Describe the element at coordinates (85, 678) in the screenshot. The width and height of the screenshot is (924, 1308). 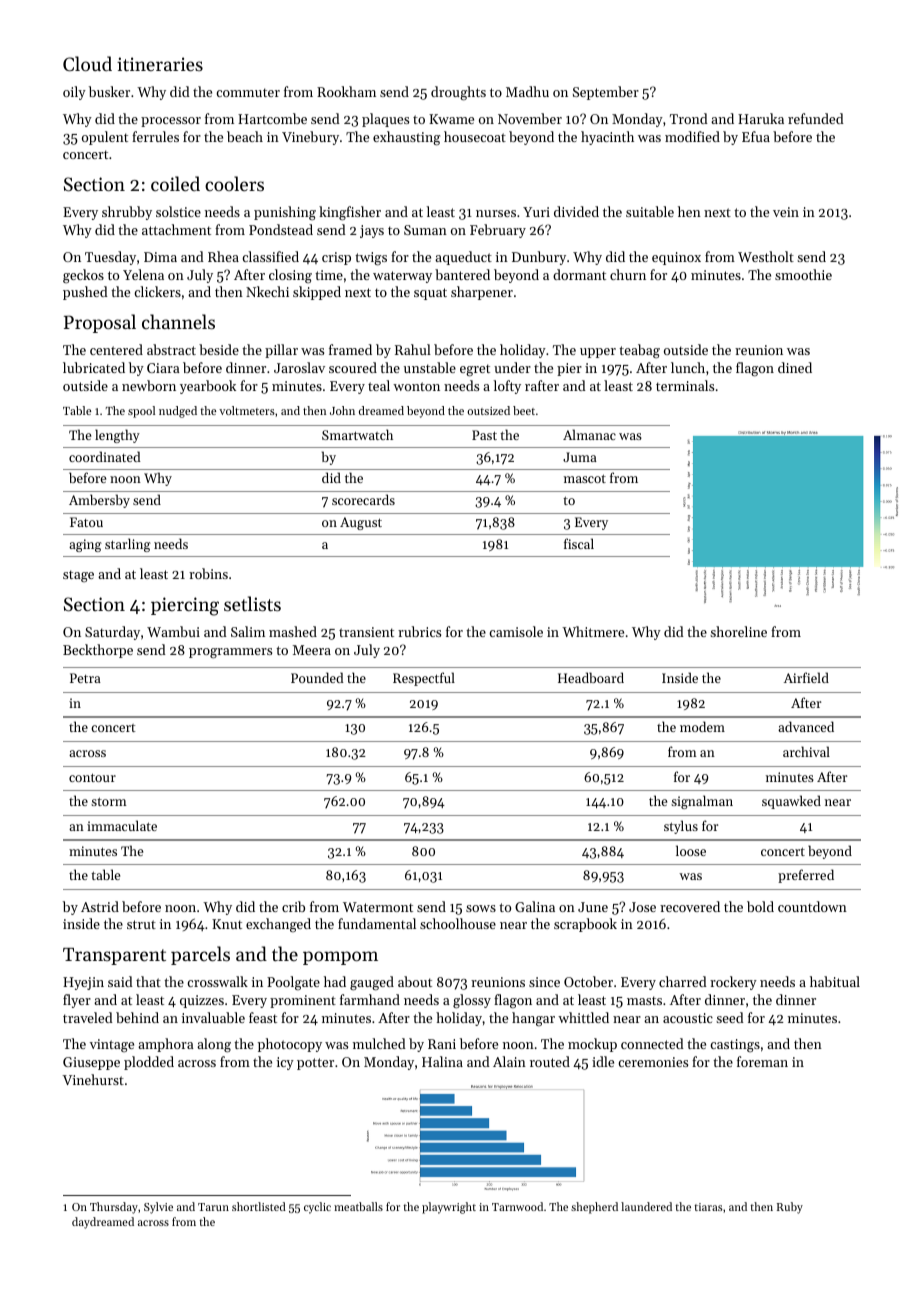
I see `Petra` at that location.
